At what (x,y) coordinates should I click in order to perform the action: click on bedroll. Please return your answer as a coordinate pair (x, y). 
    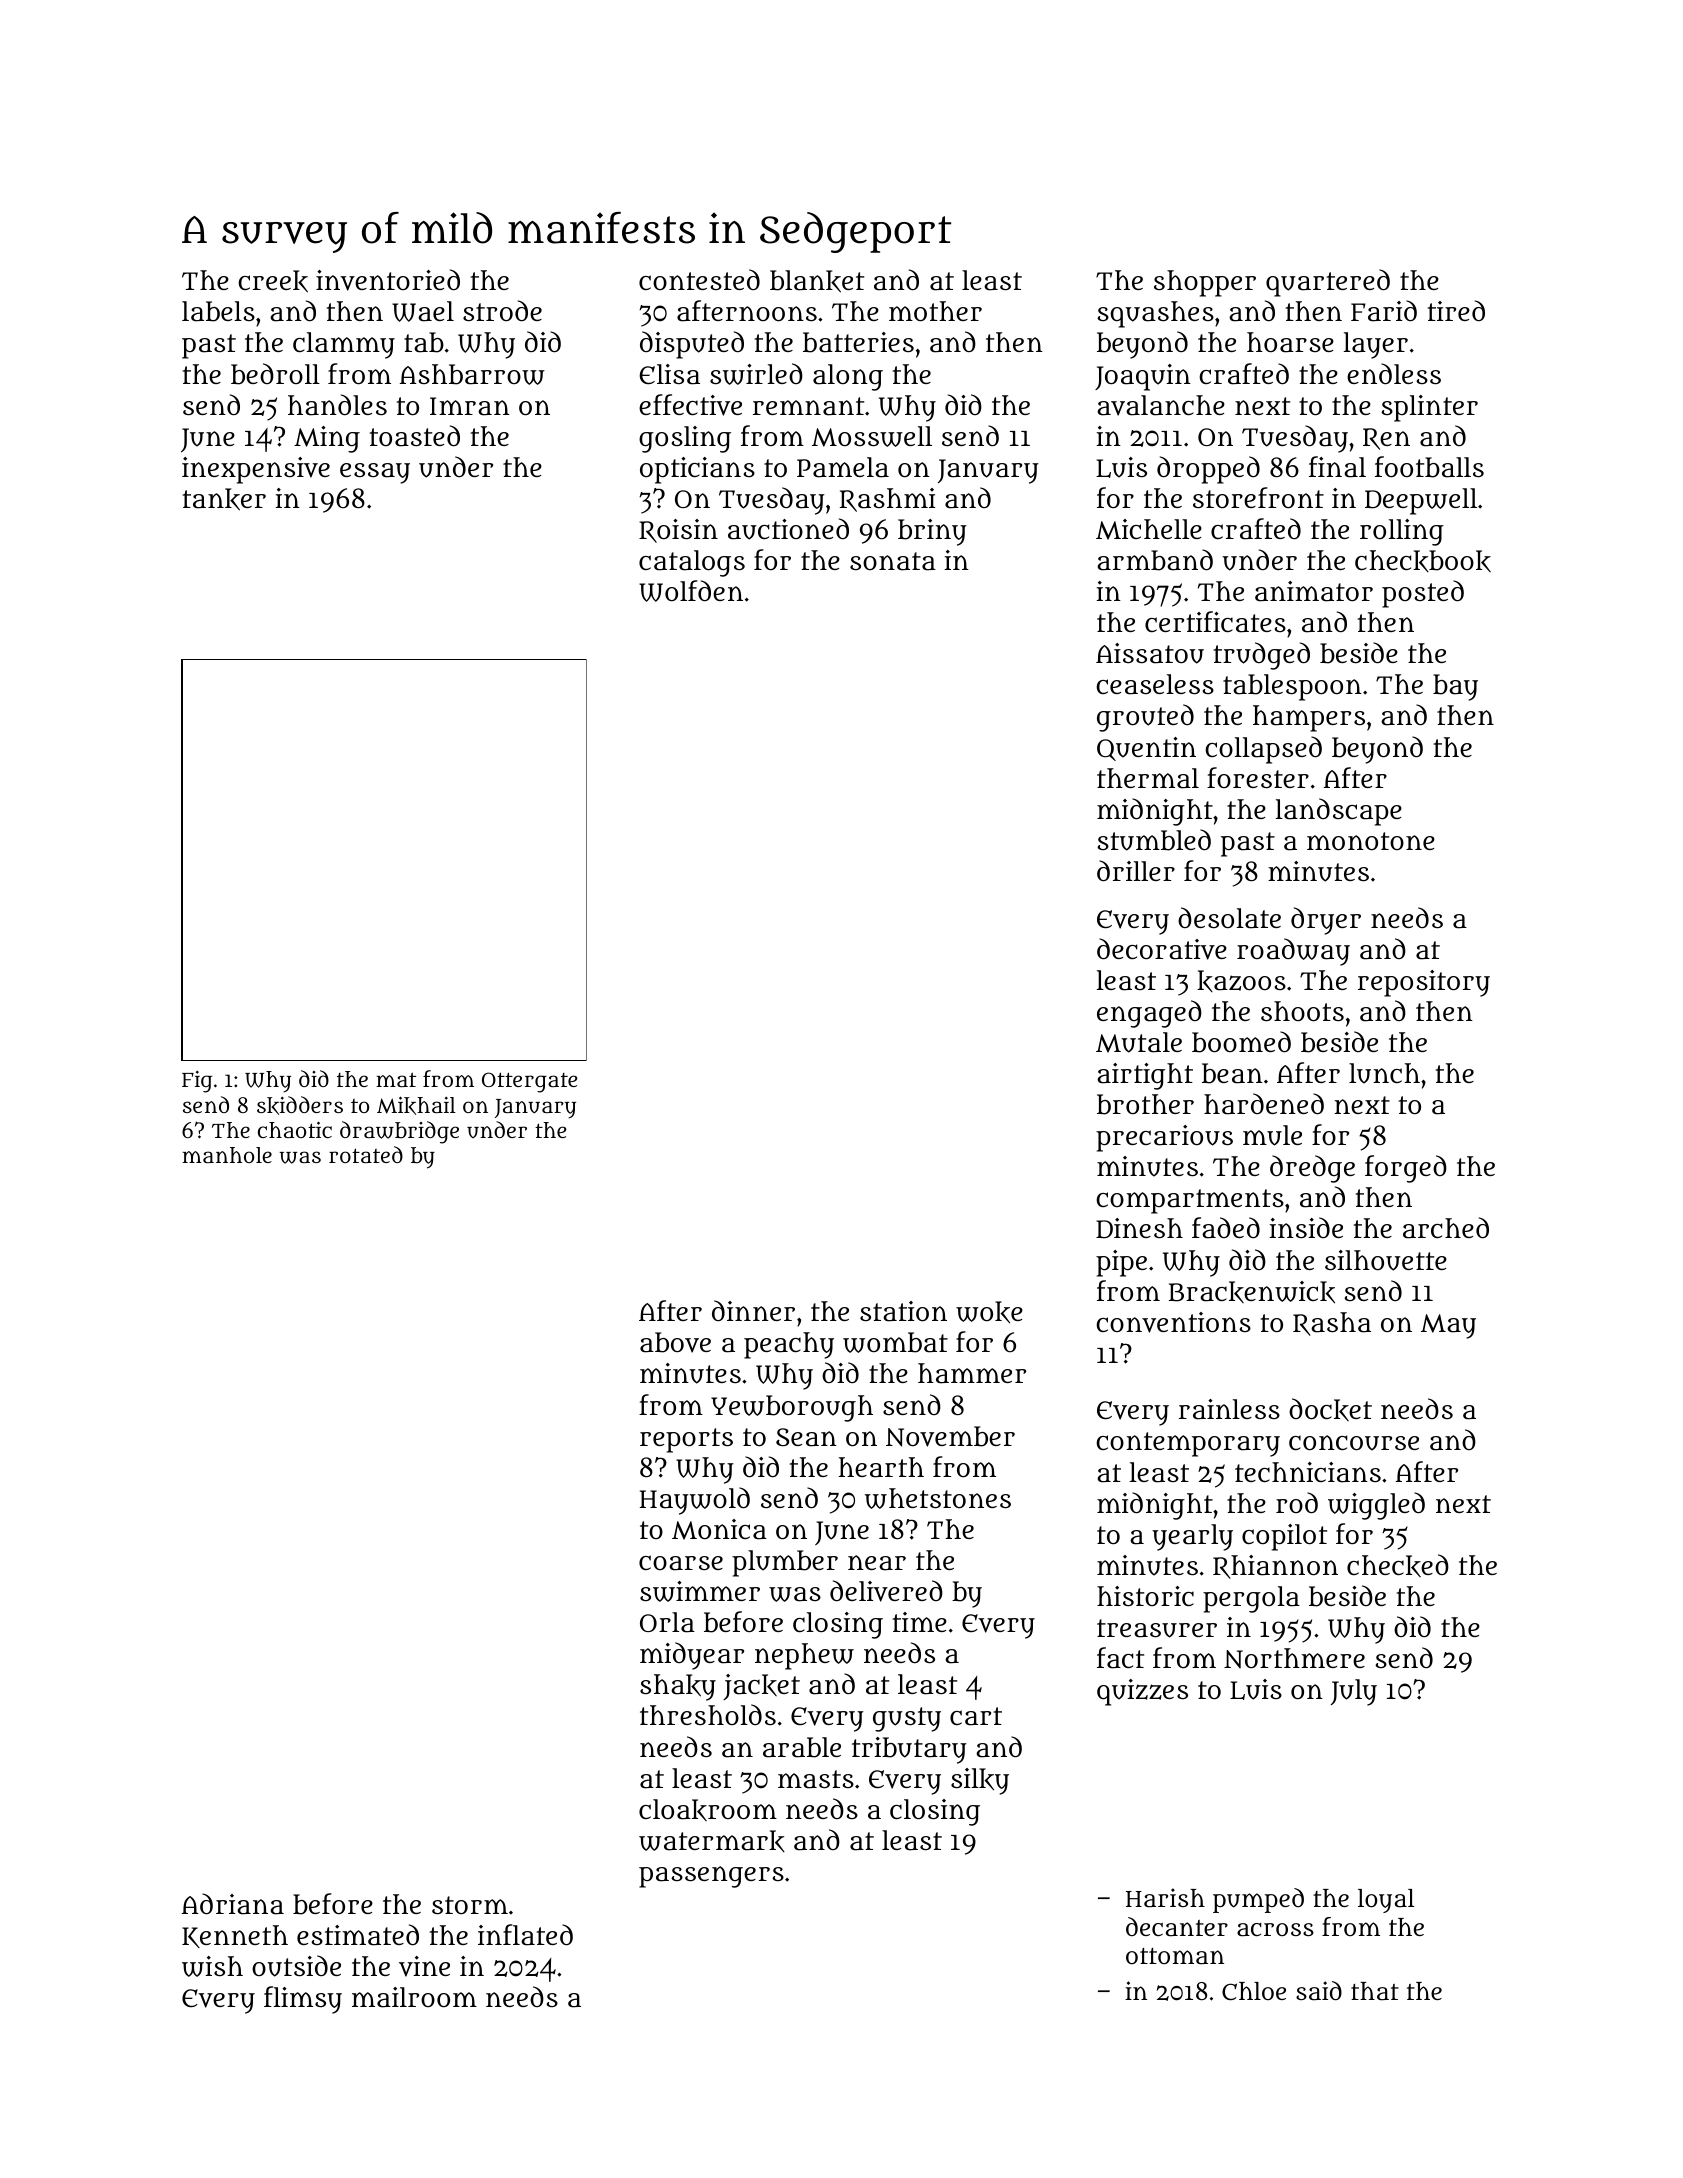
    Looking at the image, I should click on (275, 374).
